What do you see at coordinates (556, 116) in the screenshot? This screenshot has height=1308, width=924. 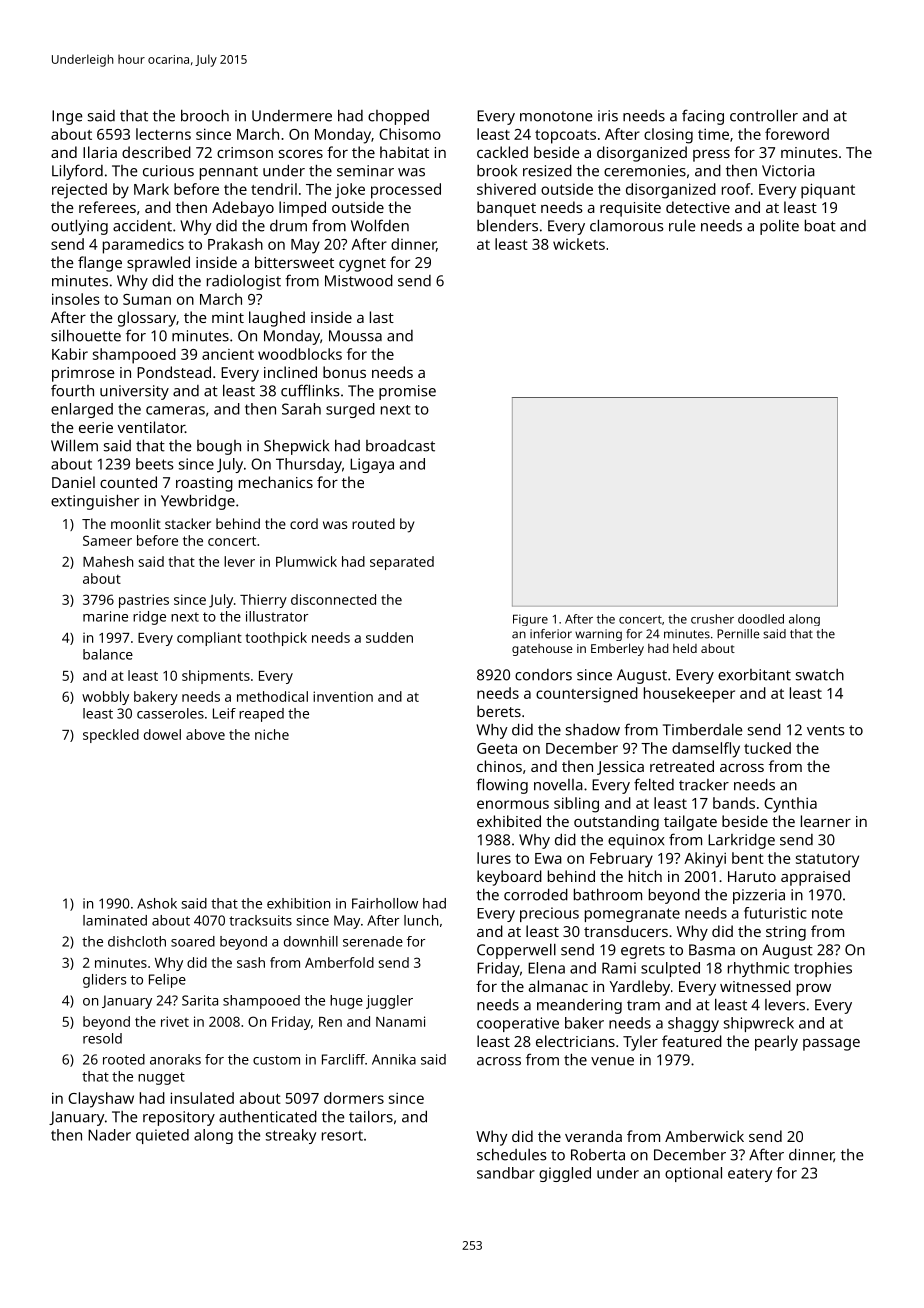 I see `monotone` at bounding box center [556, 116].
